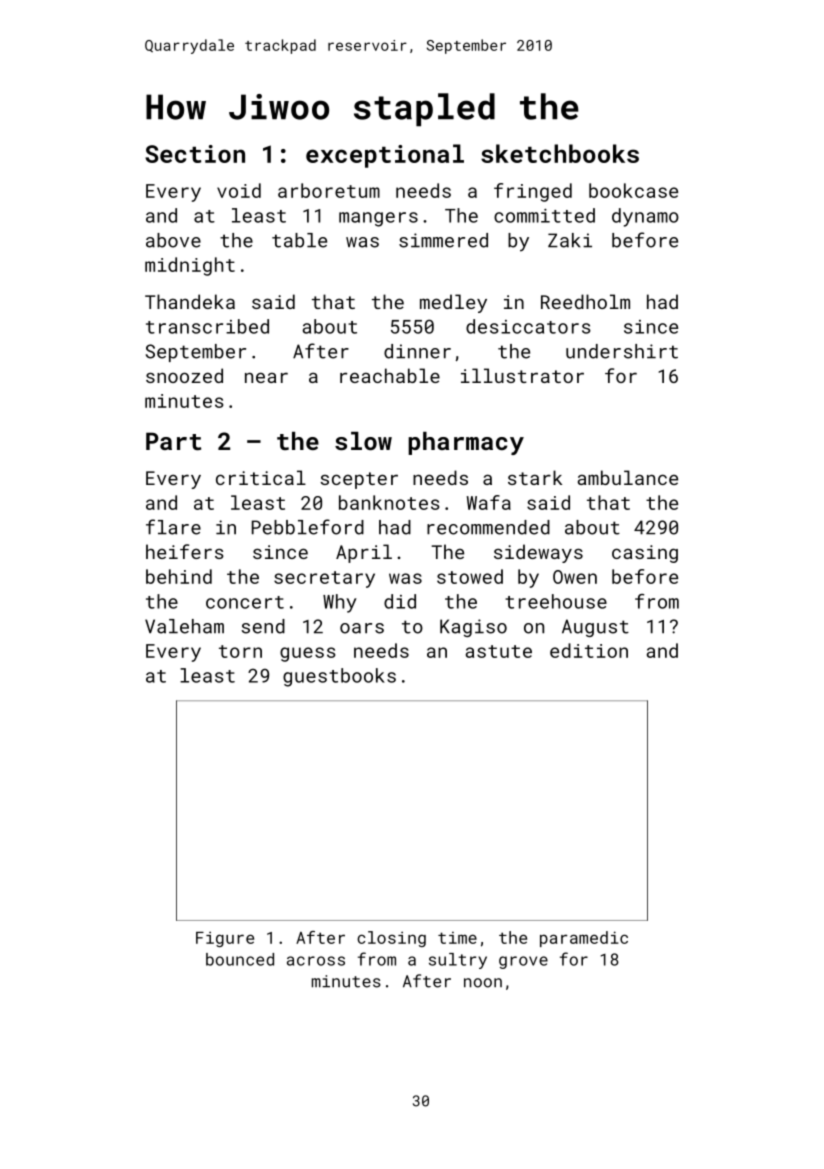 The width and height of the screenshot is (824, 1169). Describe the element at coordinates (628, 477) in the screenshot. I see `ambulance` at that location.
